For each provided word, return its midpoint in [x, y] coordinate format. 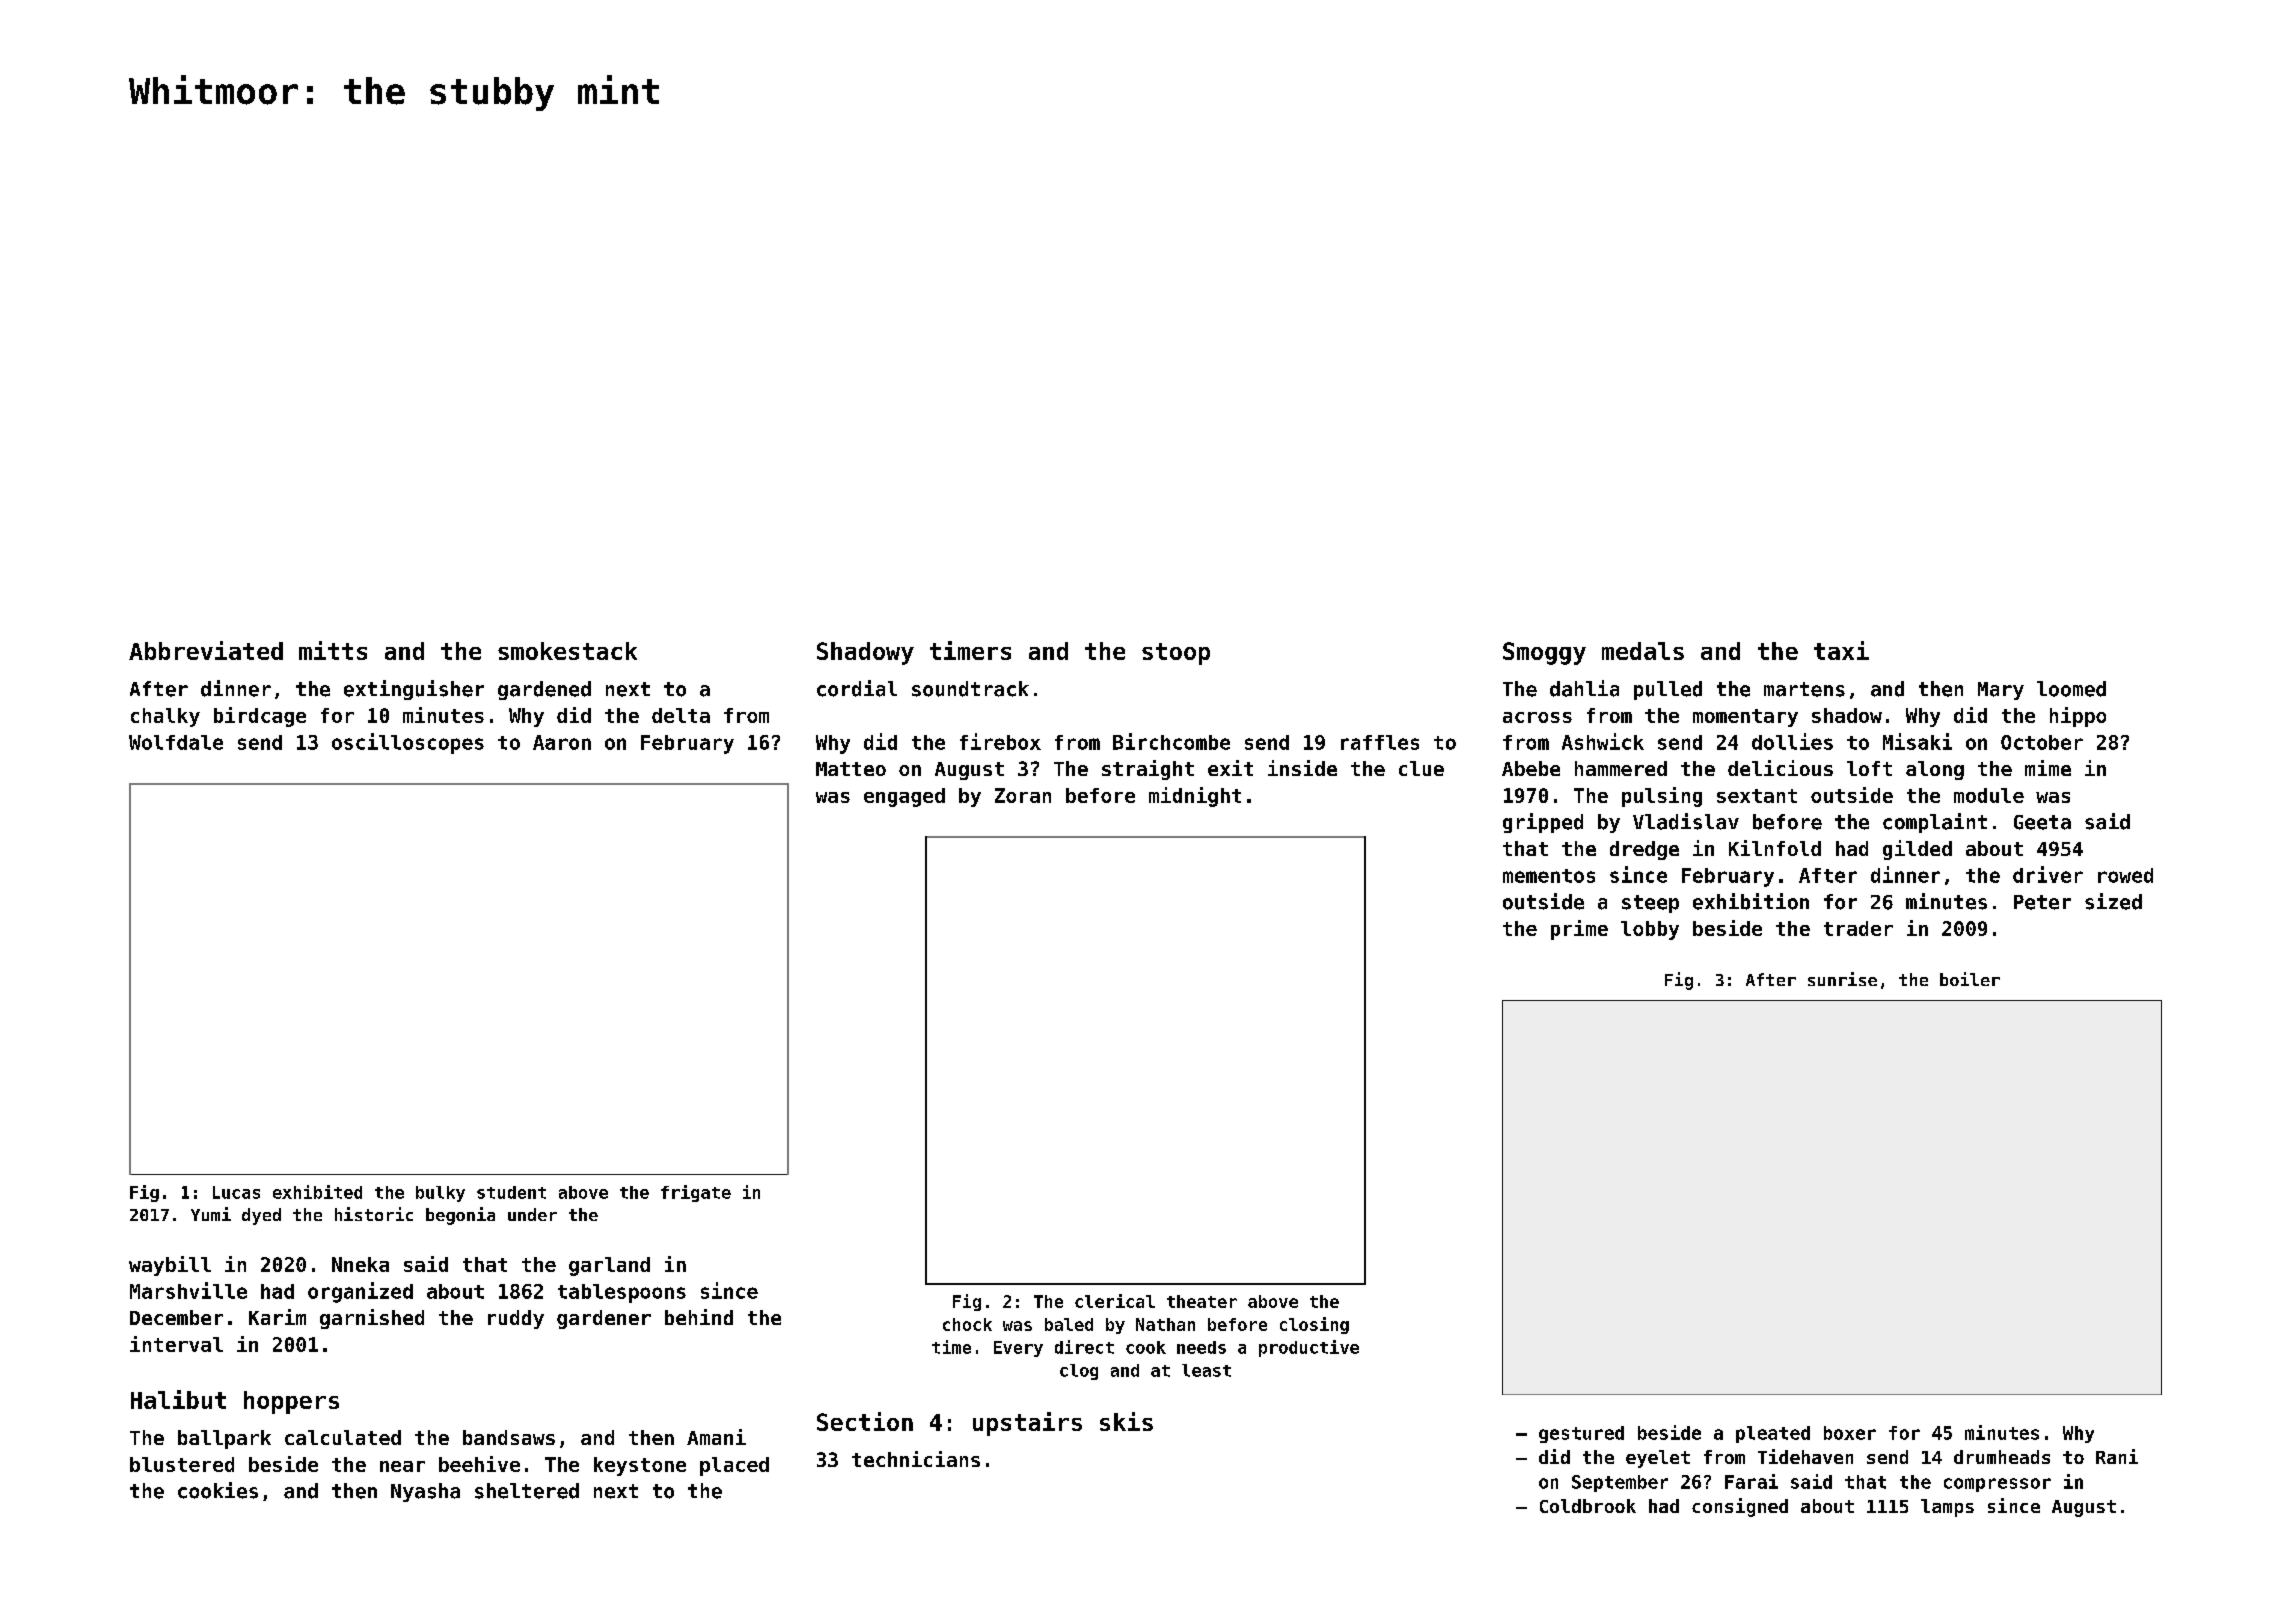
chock [967, 1324]
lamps [1947, 1508]
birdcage [260, 717]
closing [1314, 1325]
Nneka [360, 1264]
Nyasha [425, 1492]
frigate [696, 1193]
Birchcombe [1171, 741]
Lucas [236, 1192]
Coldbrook [1588, 1506]
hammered [1621, 768]
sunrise [1842, 979]
